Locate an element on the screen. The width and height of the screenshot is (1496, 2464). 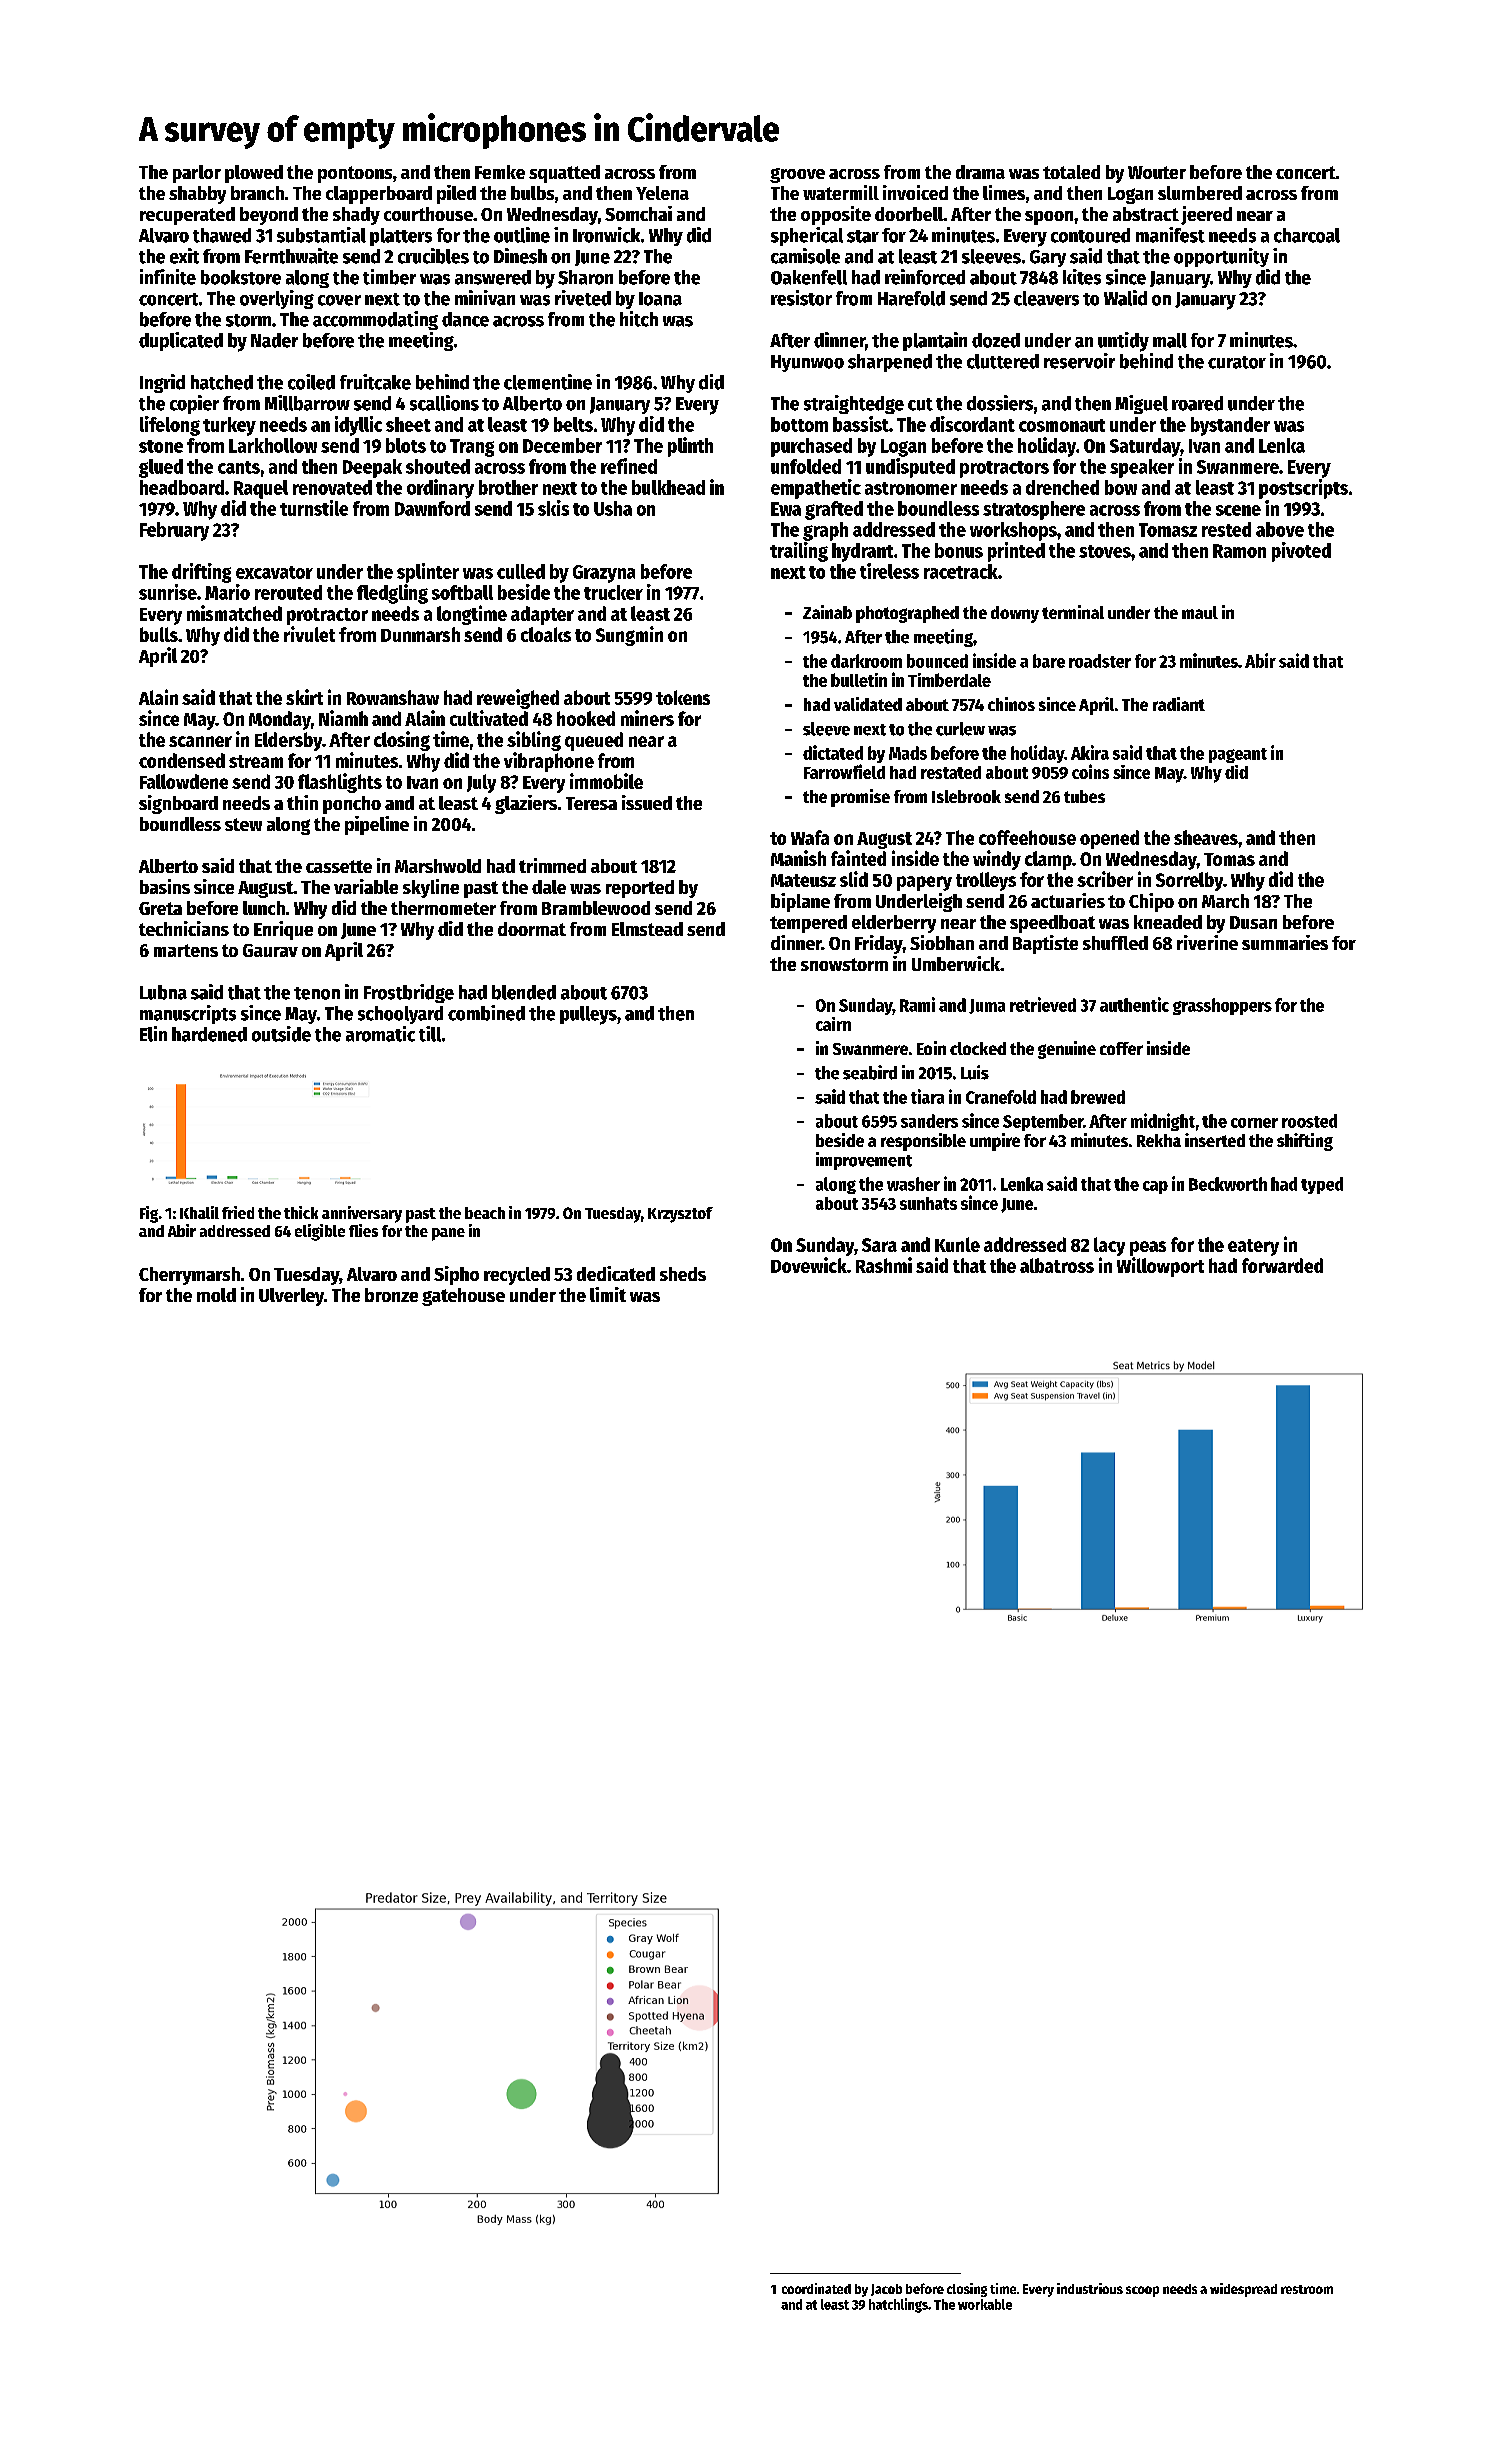
resistor is located at coordinates (801, 298).
